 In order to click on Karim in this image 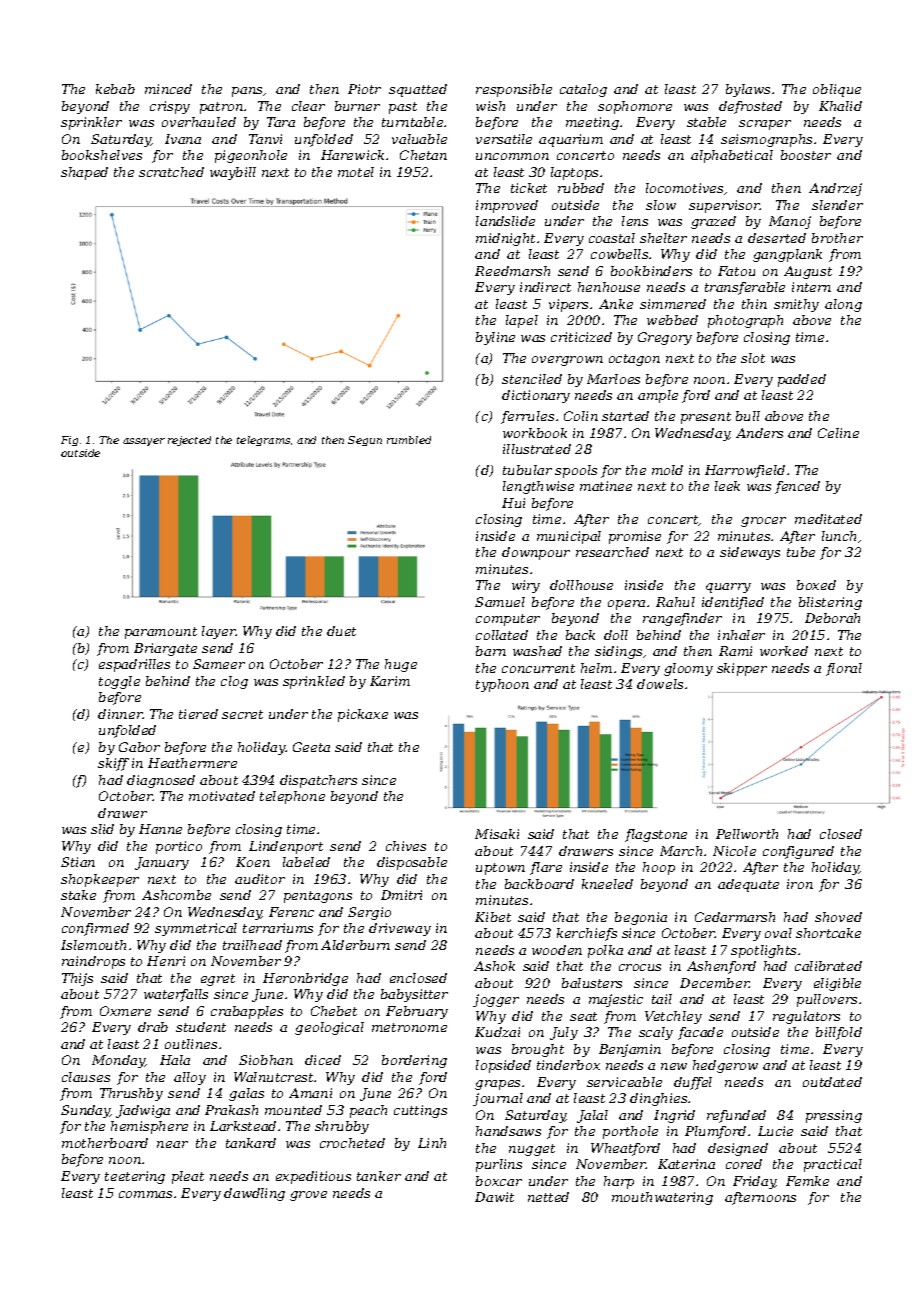, I will do `click(390, 681)`.
